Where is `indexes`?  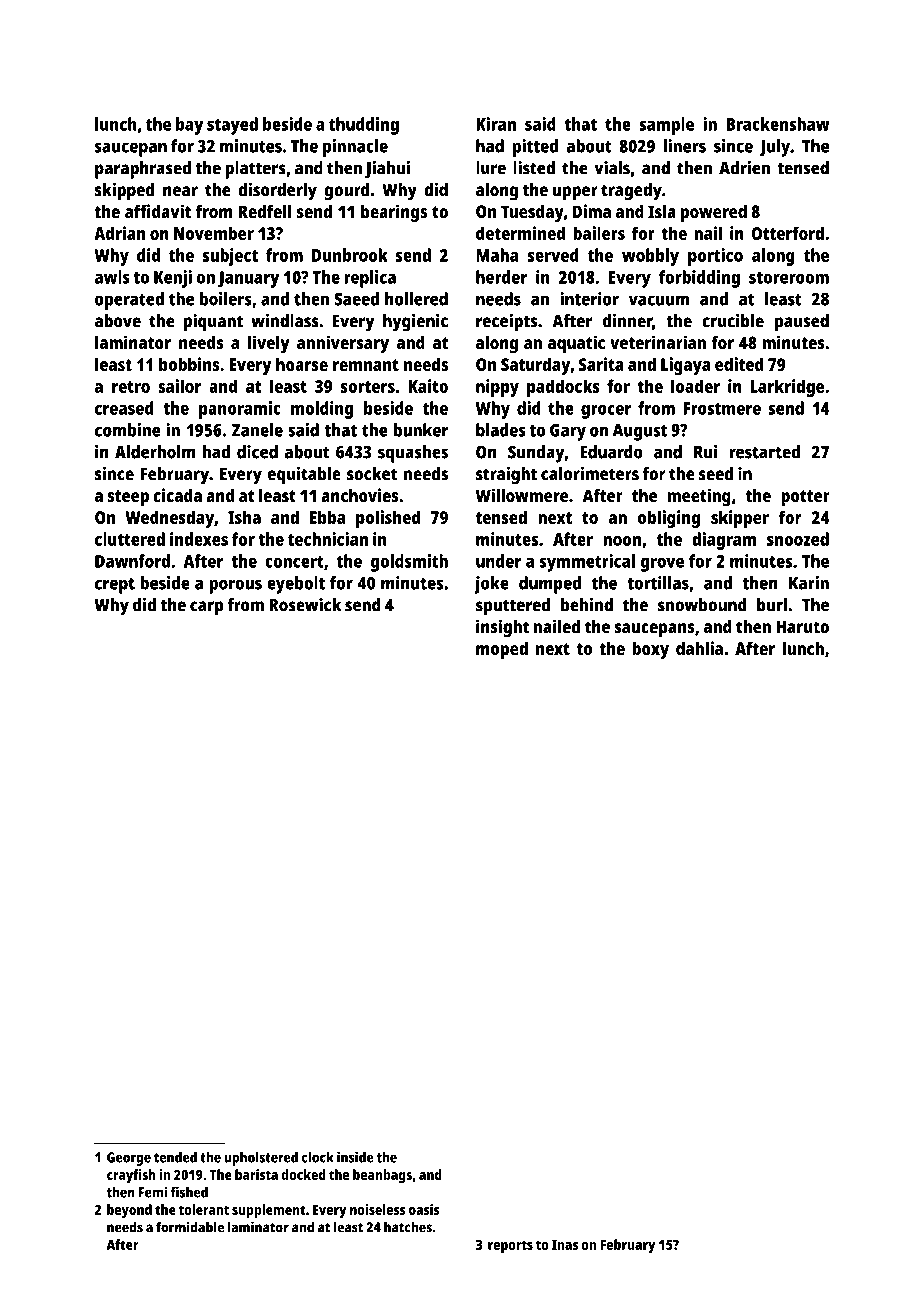 indexes is located at coordinates (199, 539).
